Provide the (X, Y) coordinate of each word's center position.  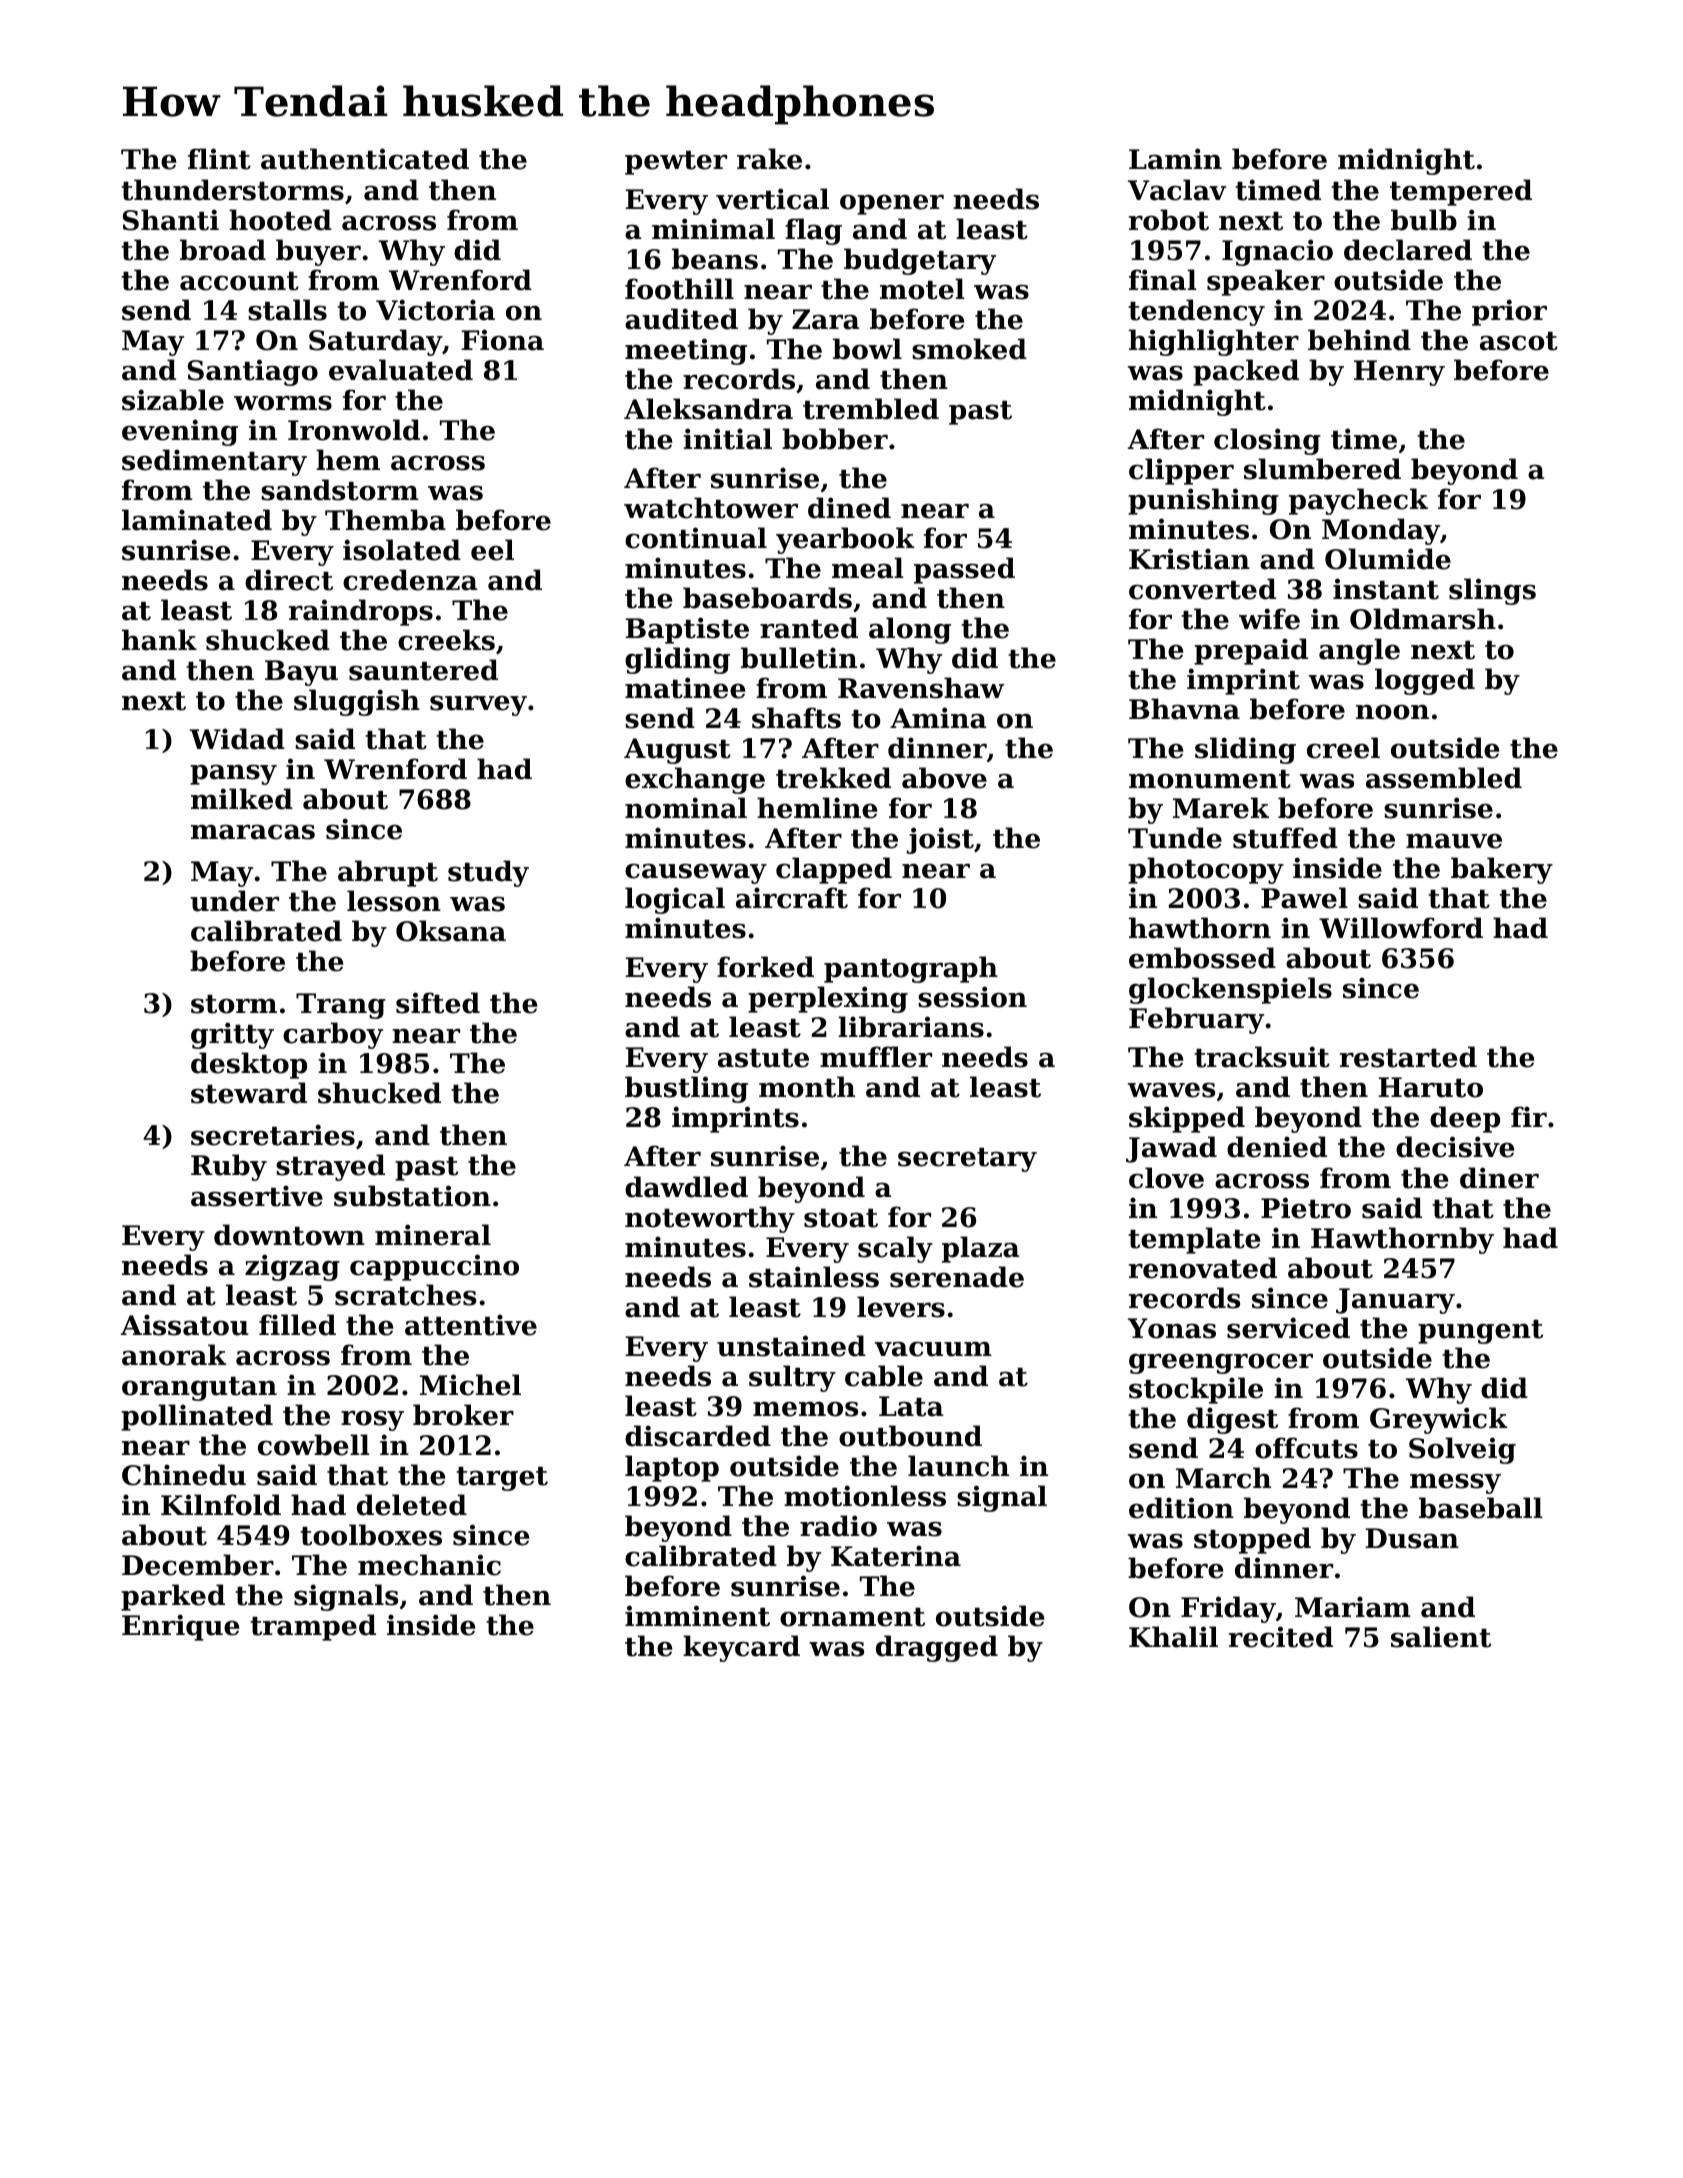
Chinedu (184, 1475)
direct (289, 580)
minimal (713, 229)
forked (765, 967)
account (239, 281)
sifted (438, 1003)
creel (1343, 748)
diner (1499, 1178)
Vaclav (1177, 190)
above (944, 778)
